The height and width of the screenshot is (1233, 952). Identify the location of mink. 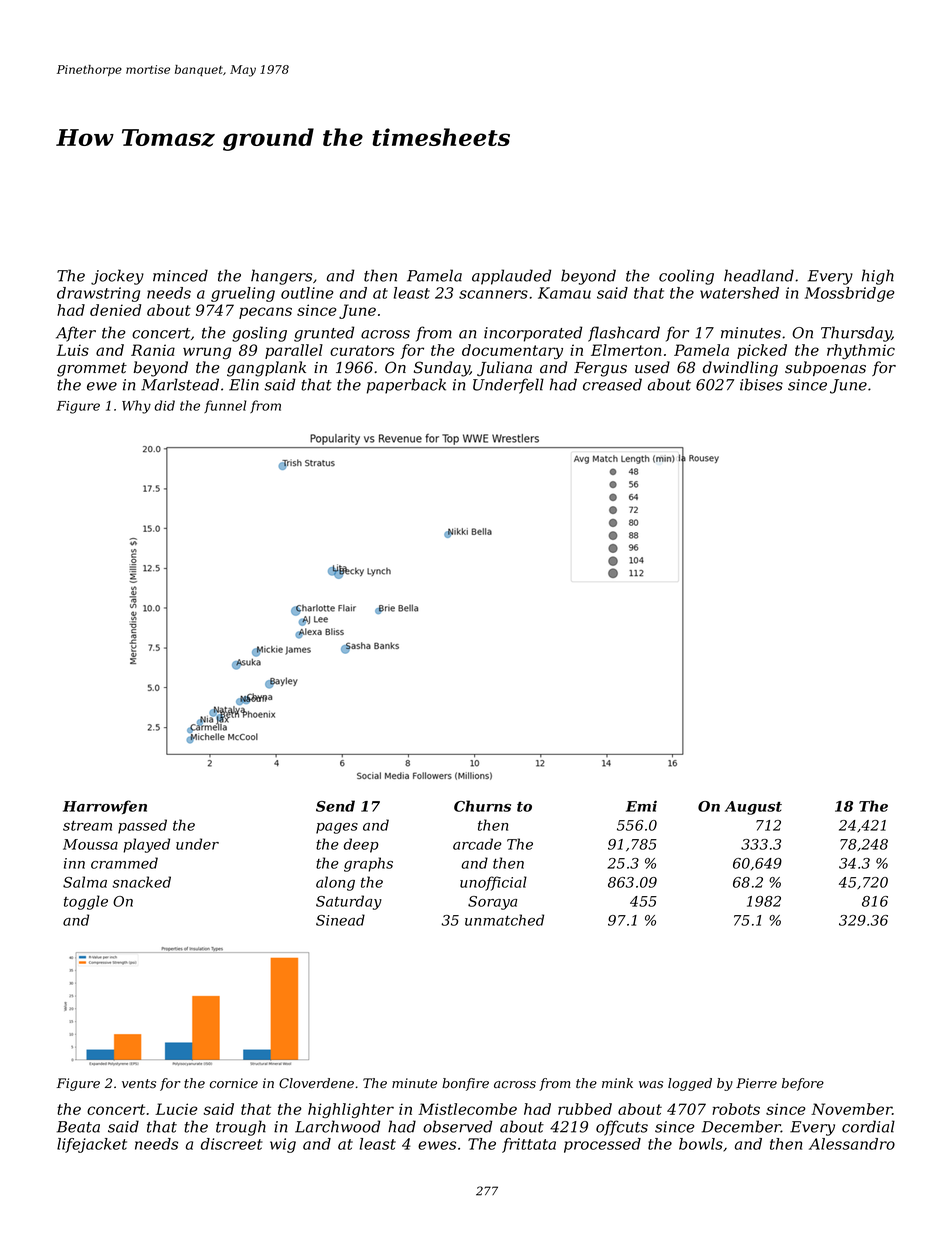
(617, 1083).
